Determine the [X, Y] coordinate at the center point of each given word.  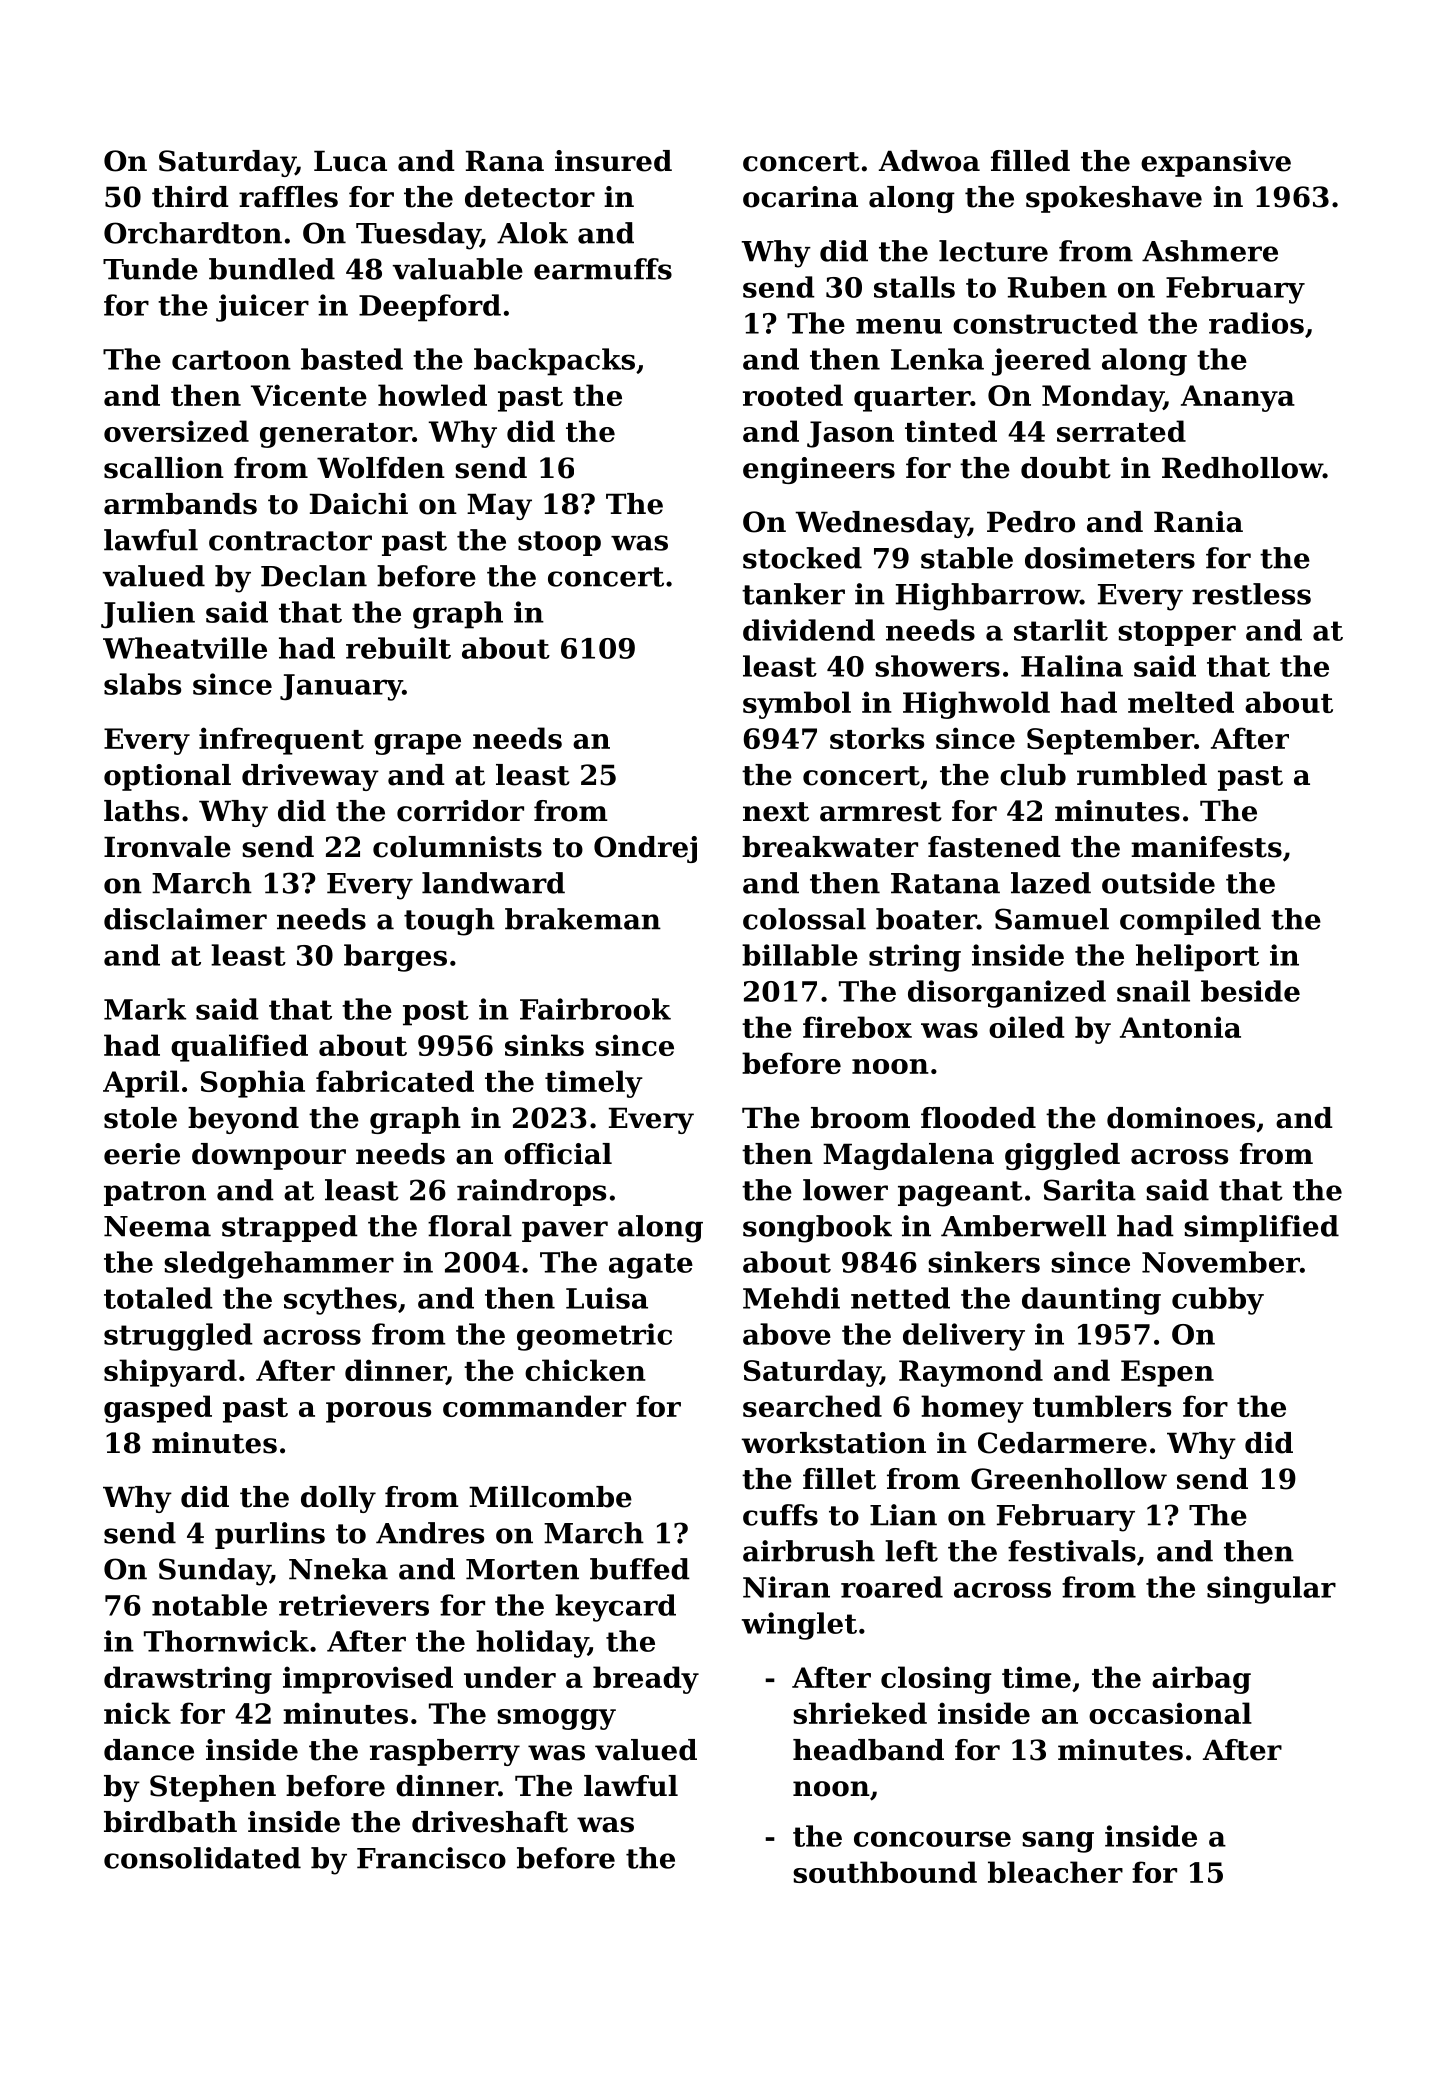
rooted [793, 395]
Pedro [1031, 522]
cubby [1218, 1301]
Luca [350, 161]
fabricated [395, 1081]
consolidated [202, 1858]
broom [860, 1118]
